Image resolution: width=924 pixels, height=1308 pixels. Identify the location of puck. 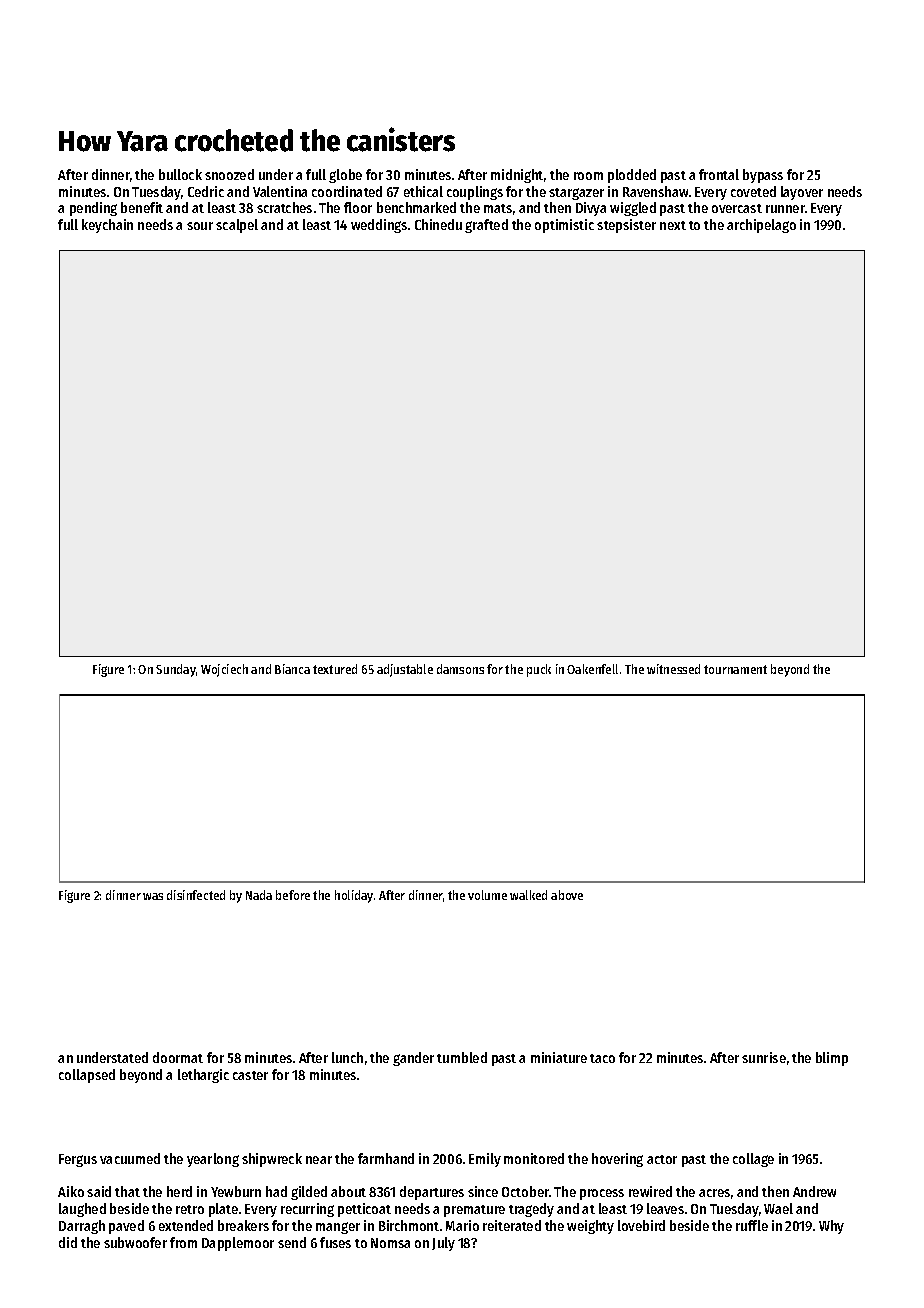
(539, 670).
